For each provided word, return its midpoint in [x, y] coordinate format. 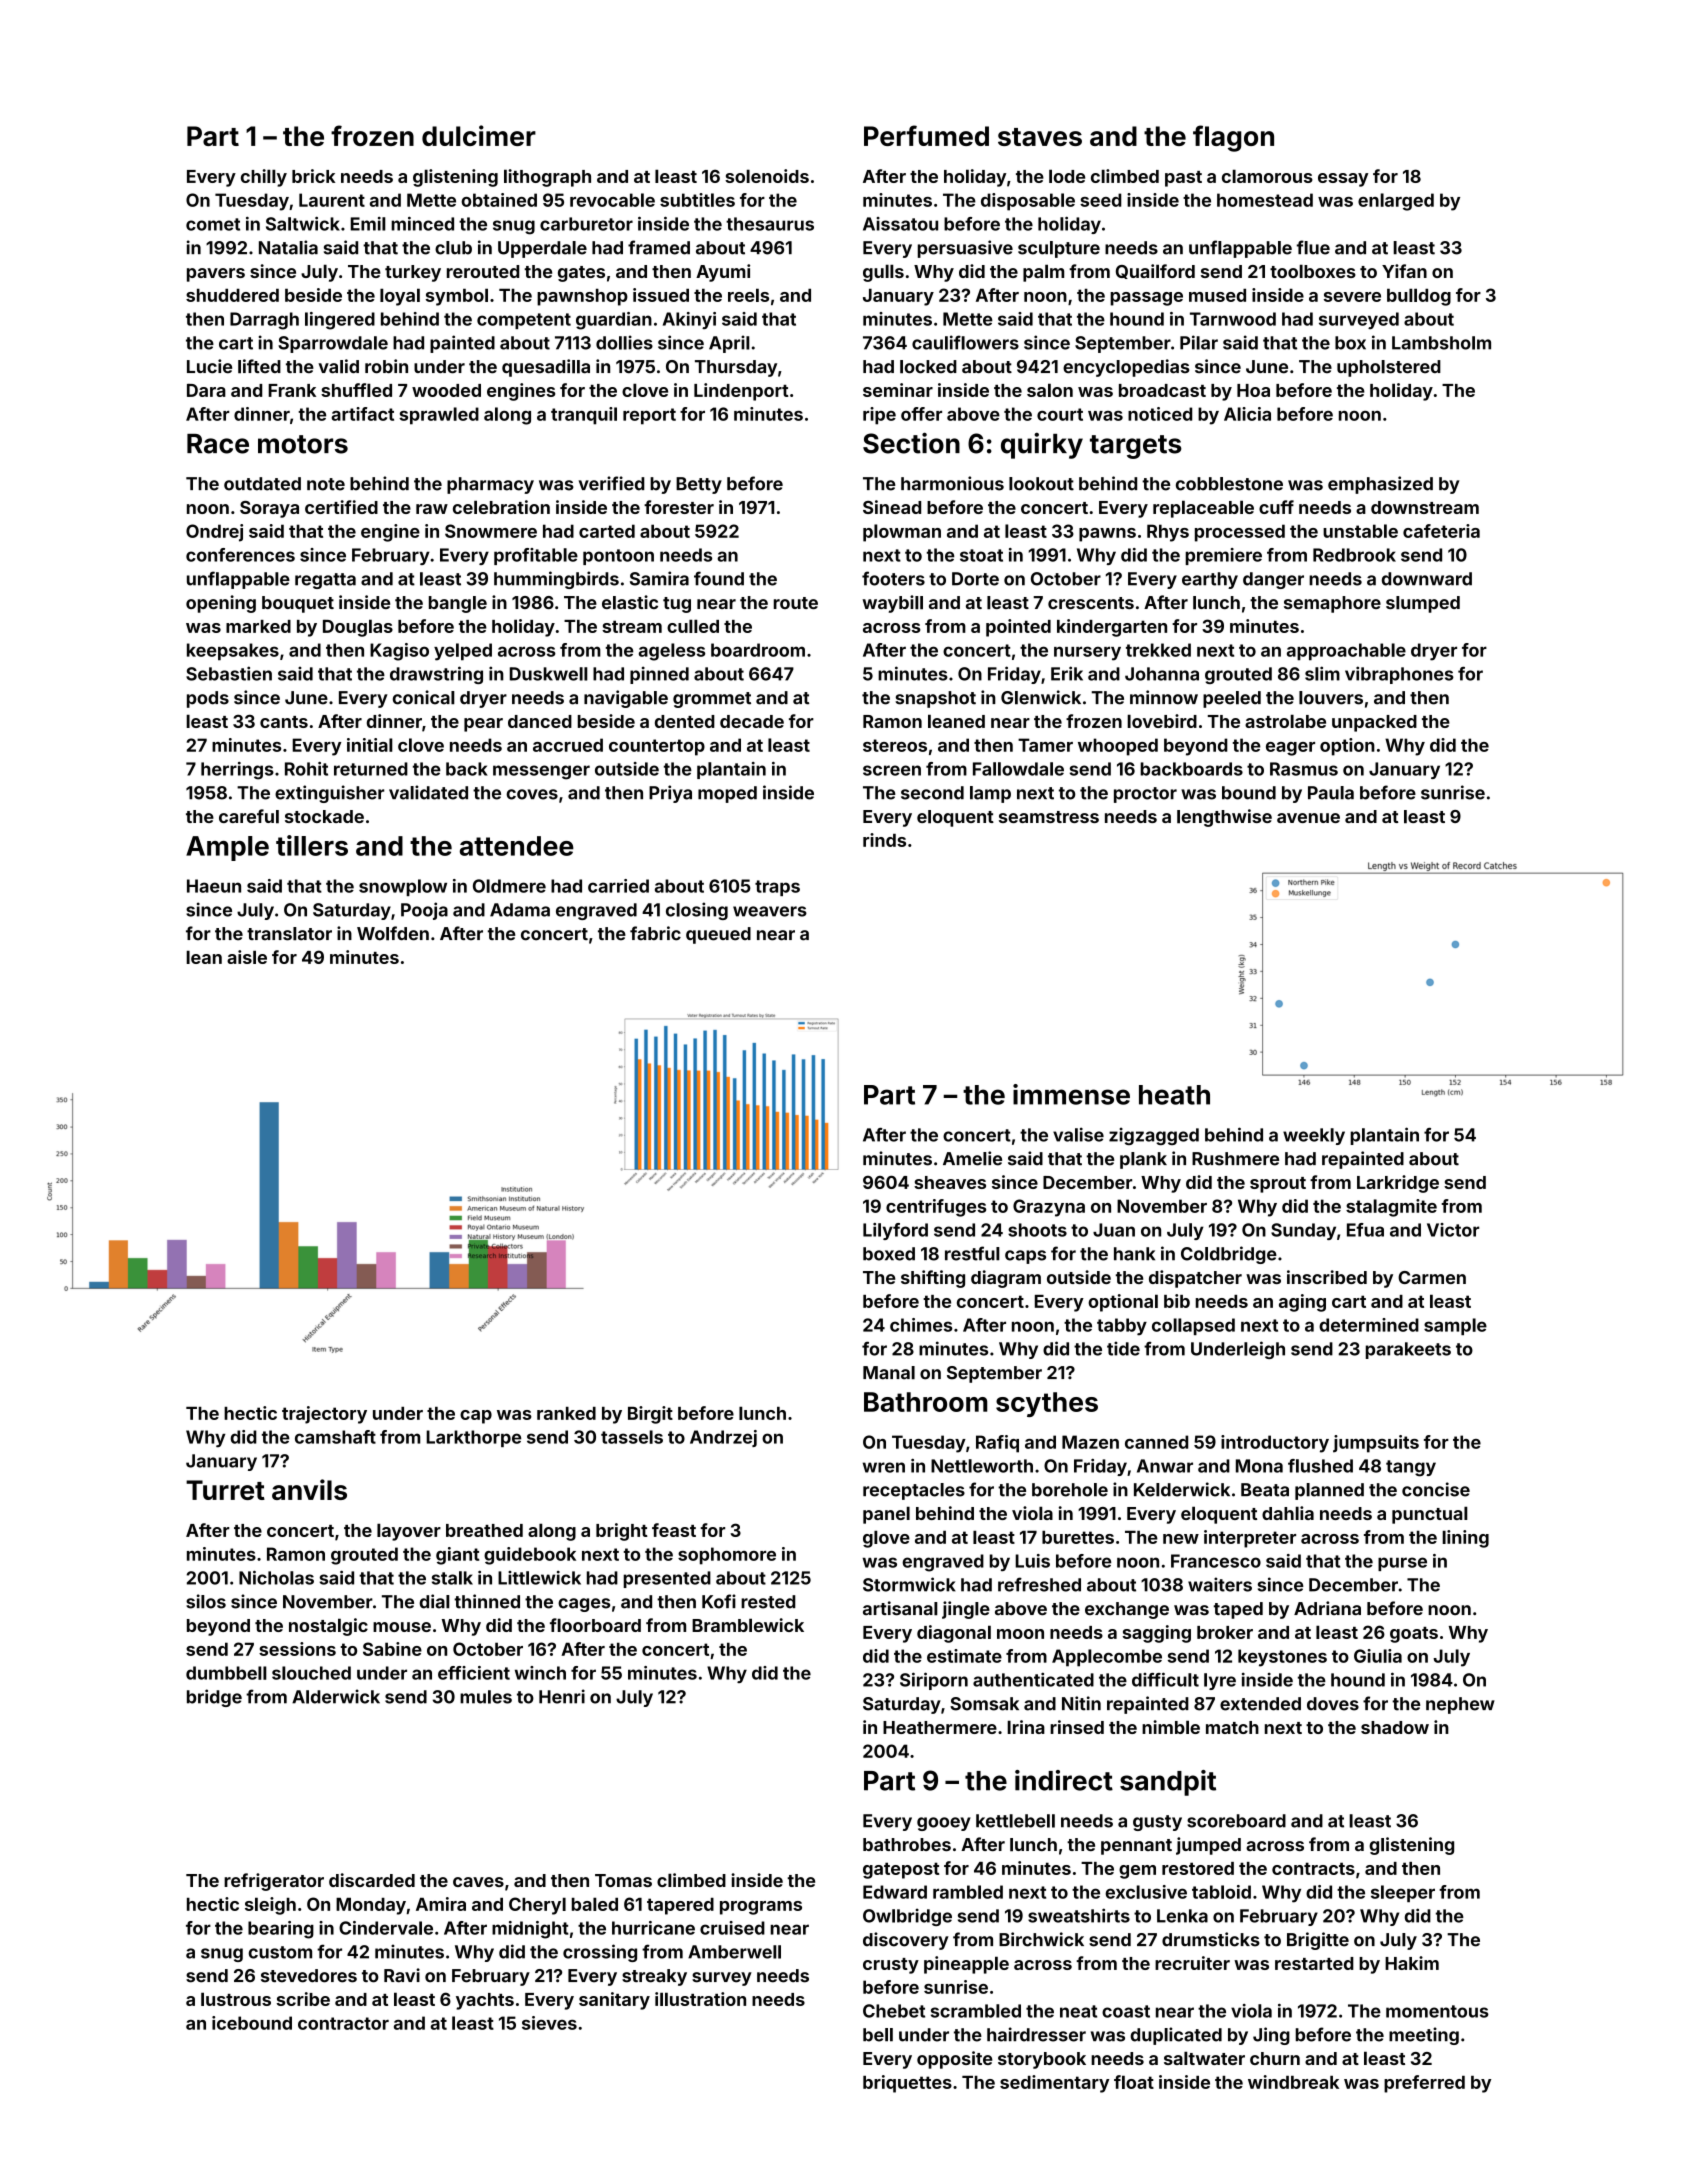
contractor [343, 2023]
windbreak [1293, 2082]
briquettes [907, 2084]
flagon [1233, 138]
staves [1040, 137]
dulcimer [479, 135]
